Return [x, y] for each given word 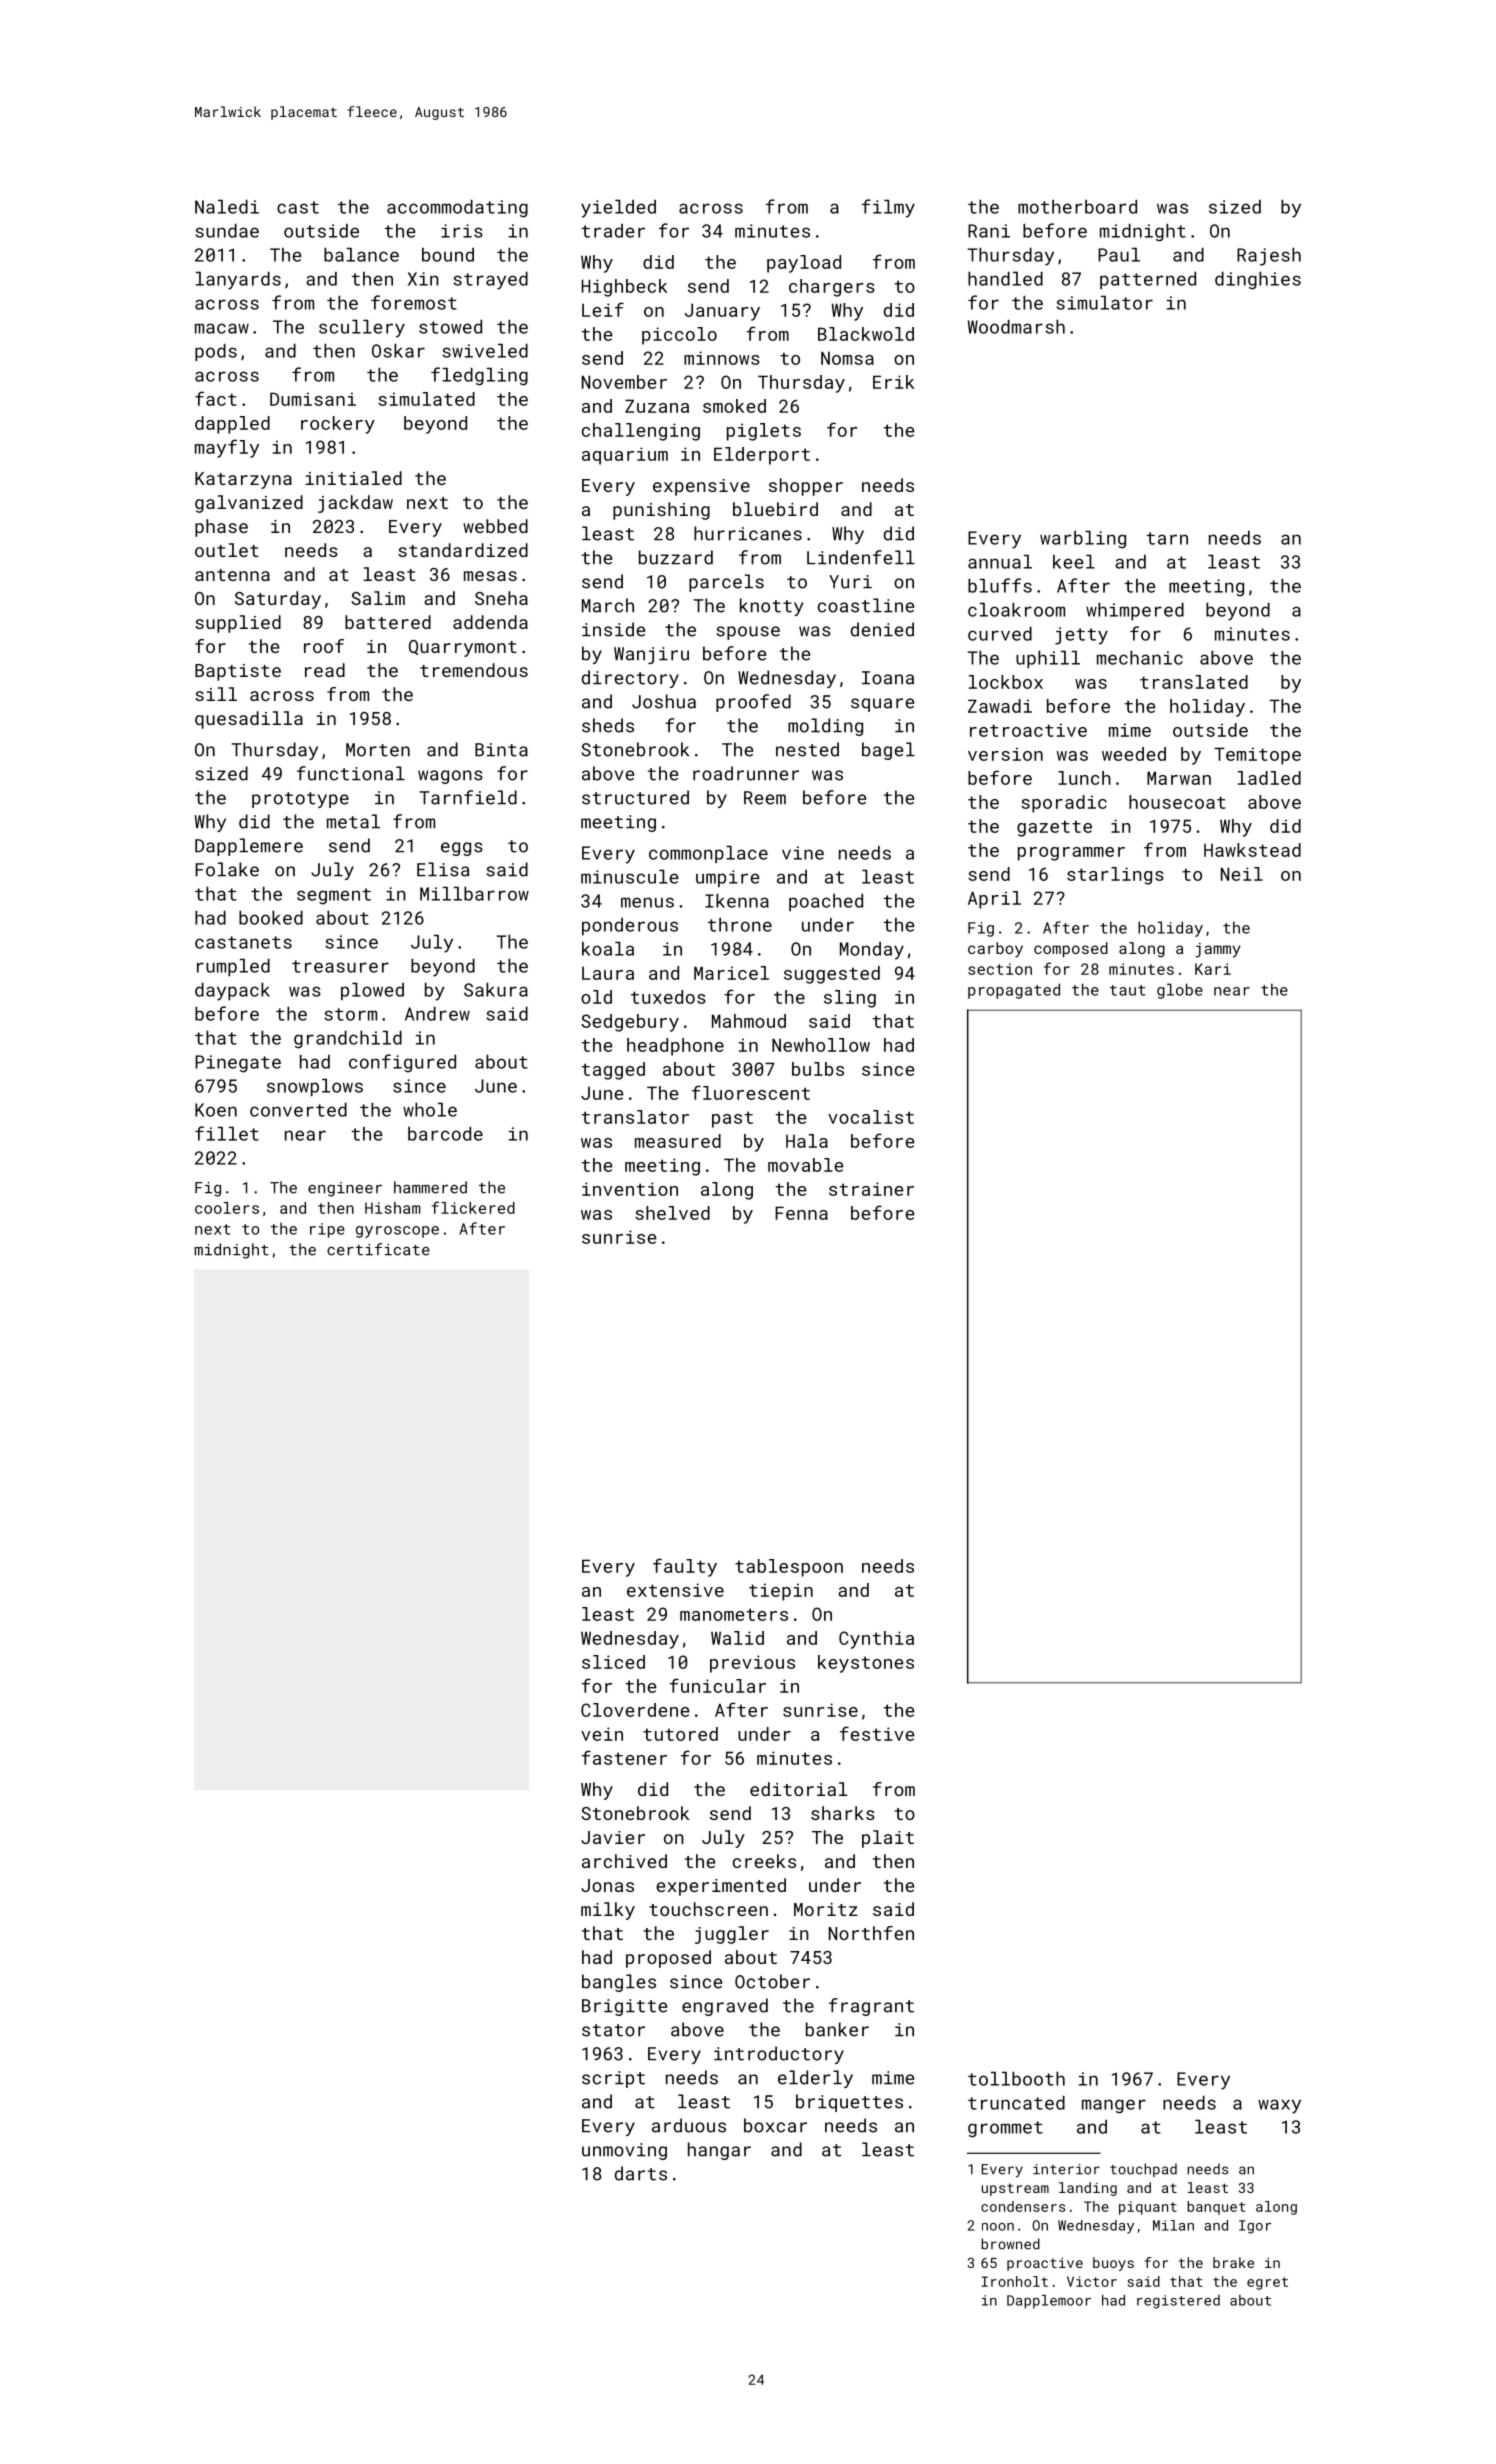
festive [877, 1733]
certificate [378, 1249]
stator [613, 2030]
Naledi [227, 207]
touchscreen [708, 1909]
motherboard [1077, 207]
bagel [888, 751]
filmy [888, 208]
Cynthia [876, 1640]
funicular [718, 1685]
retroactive [1028, 730]
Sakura [496, 990]
